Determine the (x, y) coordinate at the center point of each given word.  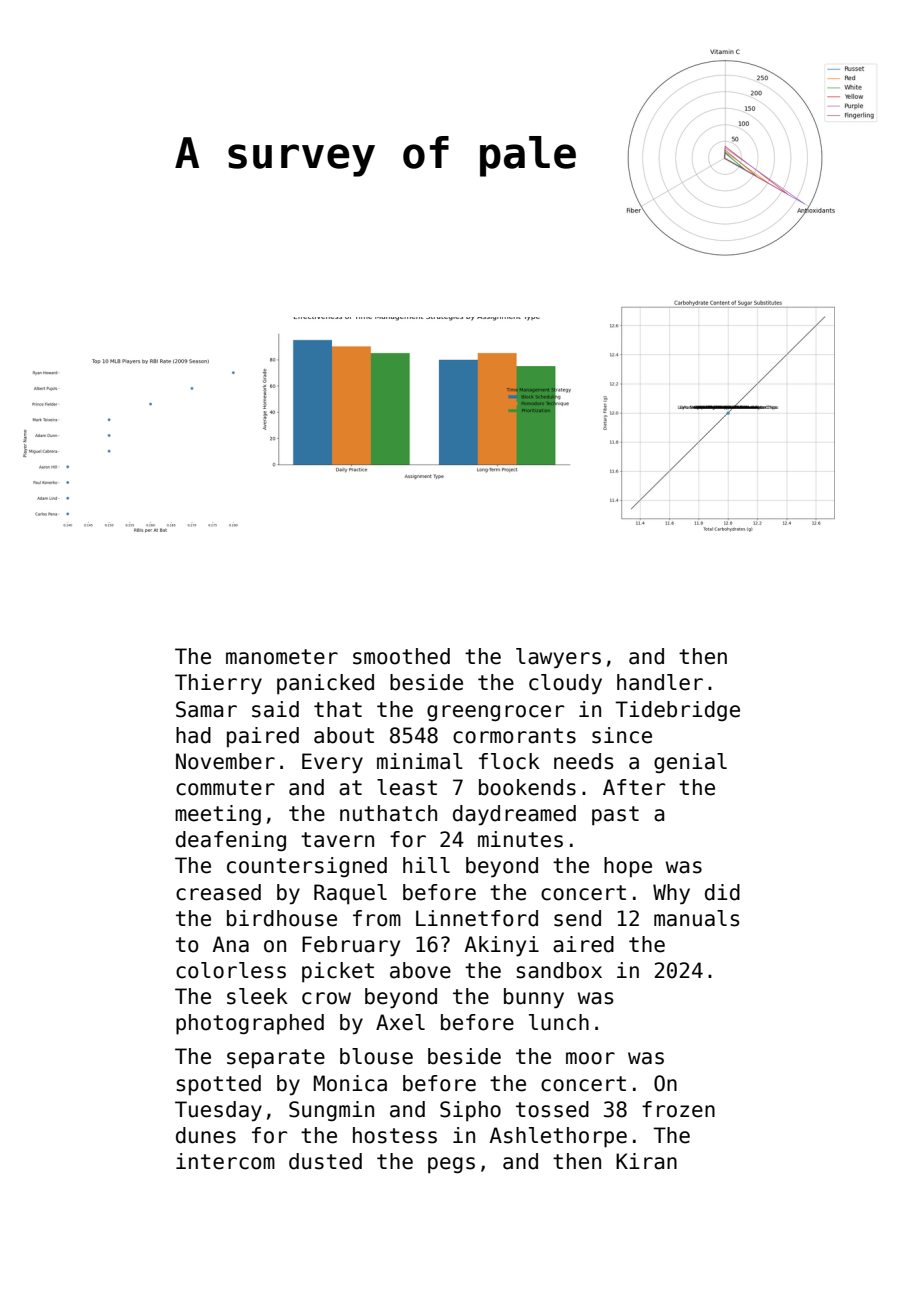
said (275, 709)
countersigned (307, 867)
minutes (520, 839)
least (407, 787)
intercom (225, 1161)
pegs (451, 1165)
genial (690, 763)
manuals (697, 918)
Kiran (646, 1161)
